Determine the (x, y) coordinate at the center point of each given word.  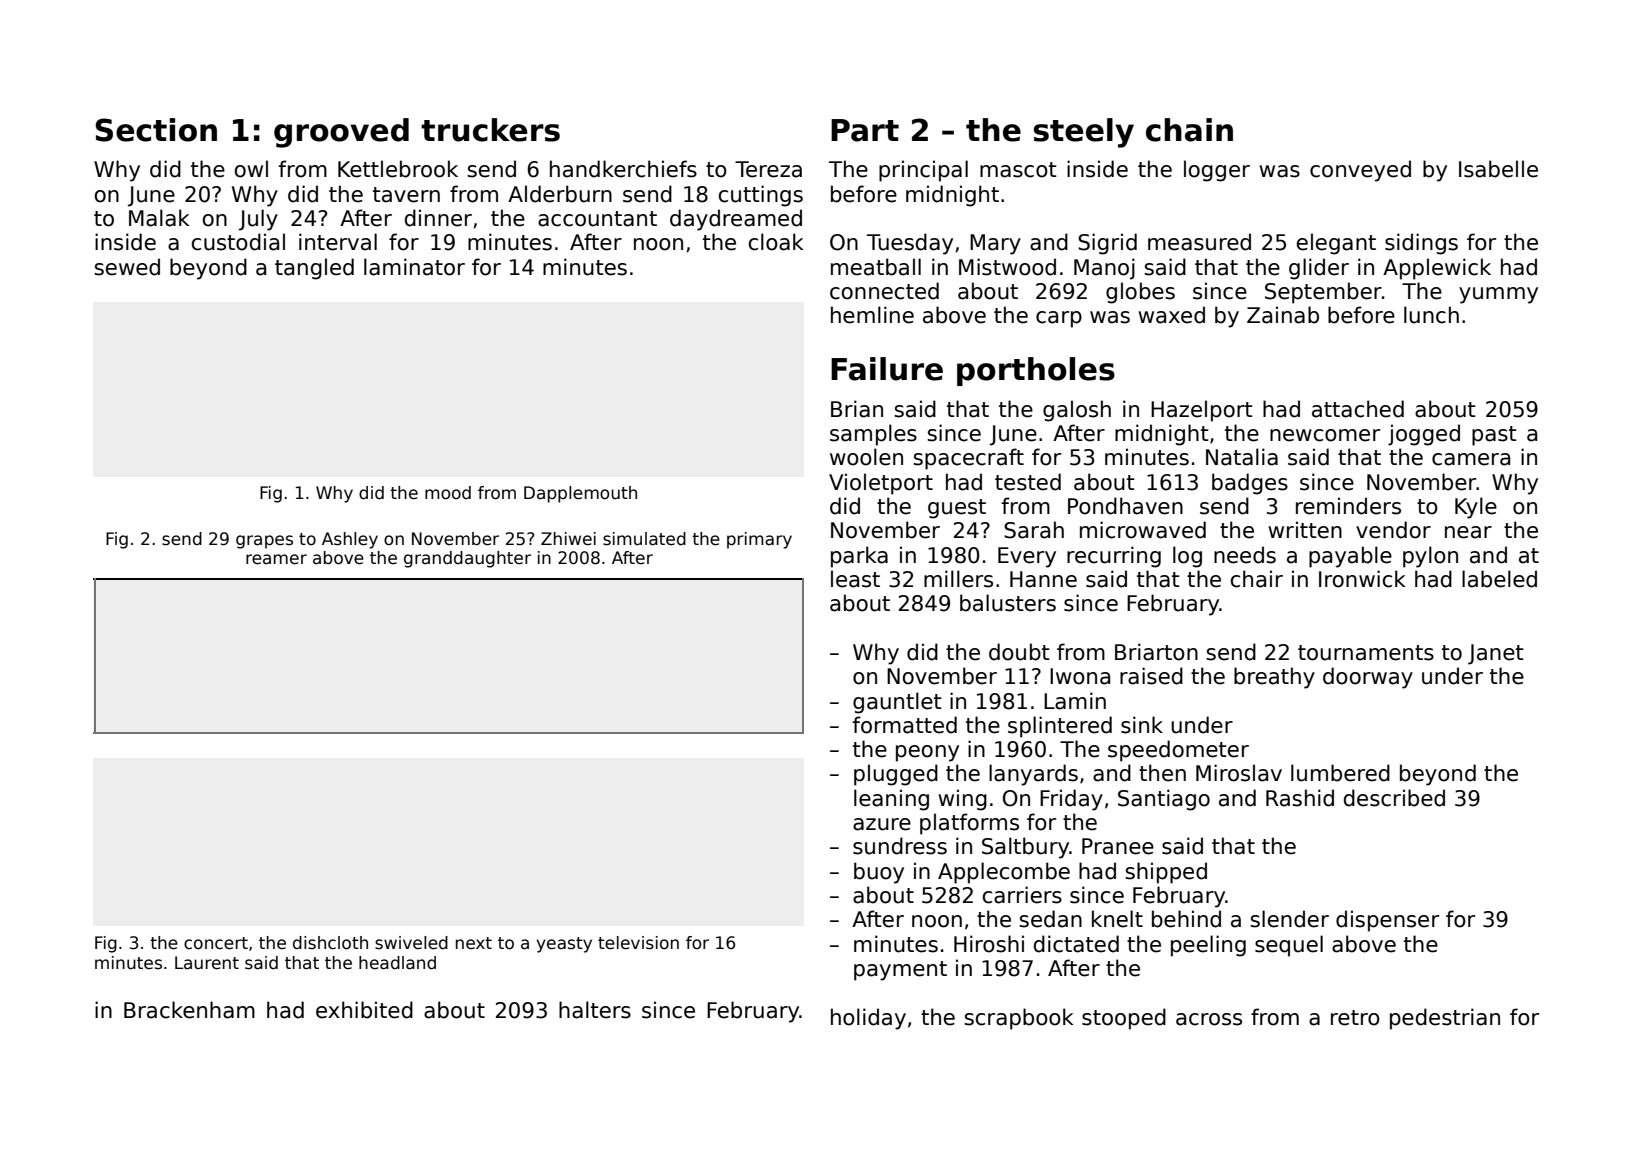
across (1209, 1019)
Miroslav (1239, 773)
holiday (868, 1019)
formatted (904, 725)
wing (962, 800)
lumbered (1340, 773)
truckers (490, 130)
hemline (872, 315)
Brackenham (189, 1010)
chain (1189, 130)
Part (865, 130)
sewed (127, 267)
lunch (1431, 315)
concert (216, 943)
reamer (276, 559)
